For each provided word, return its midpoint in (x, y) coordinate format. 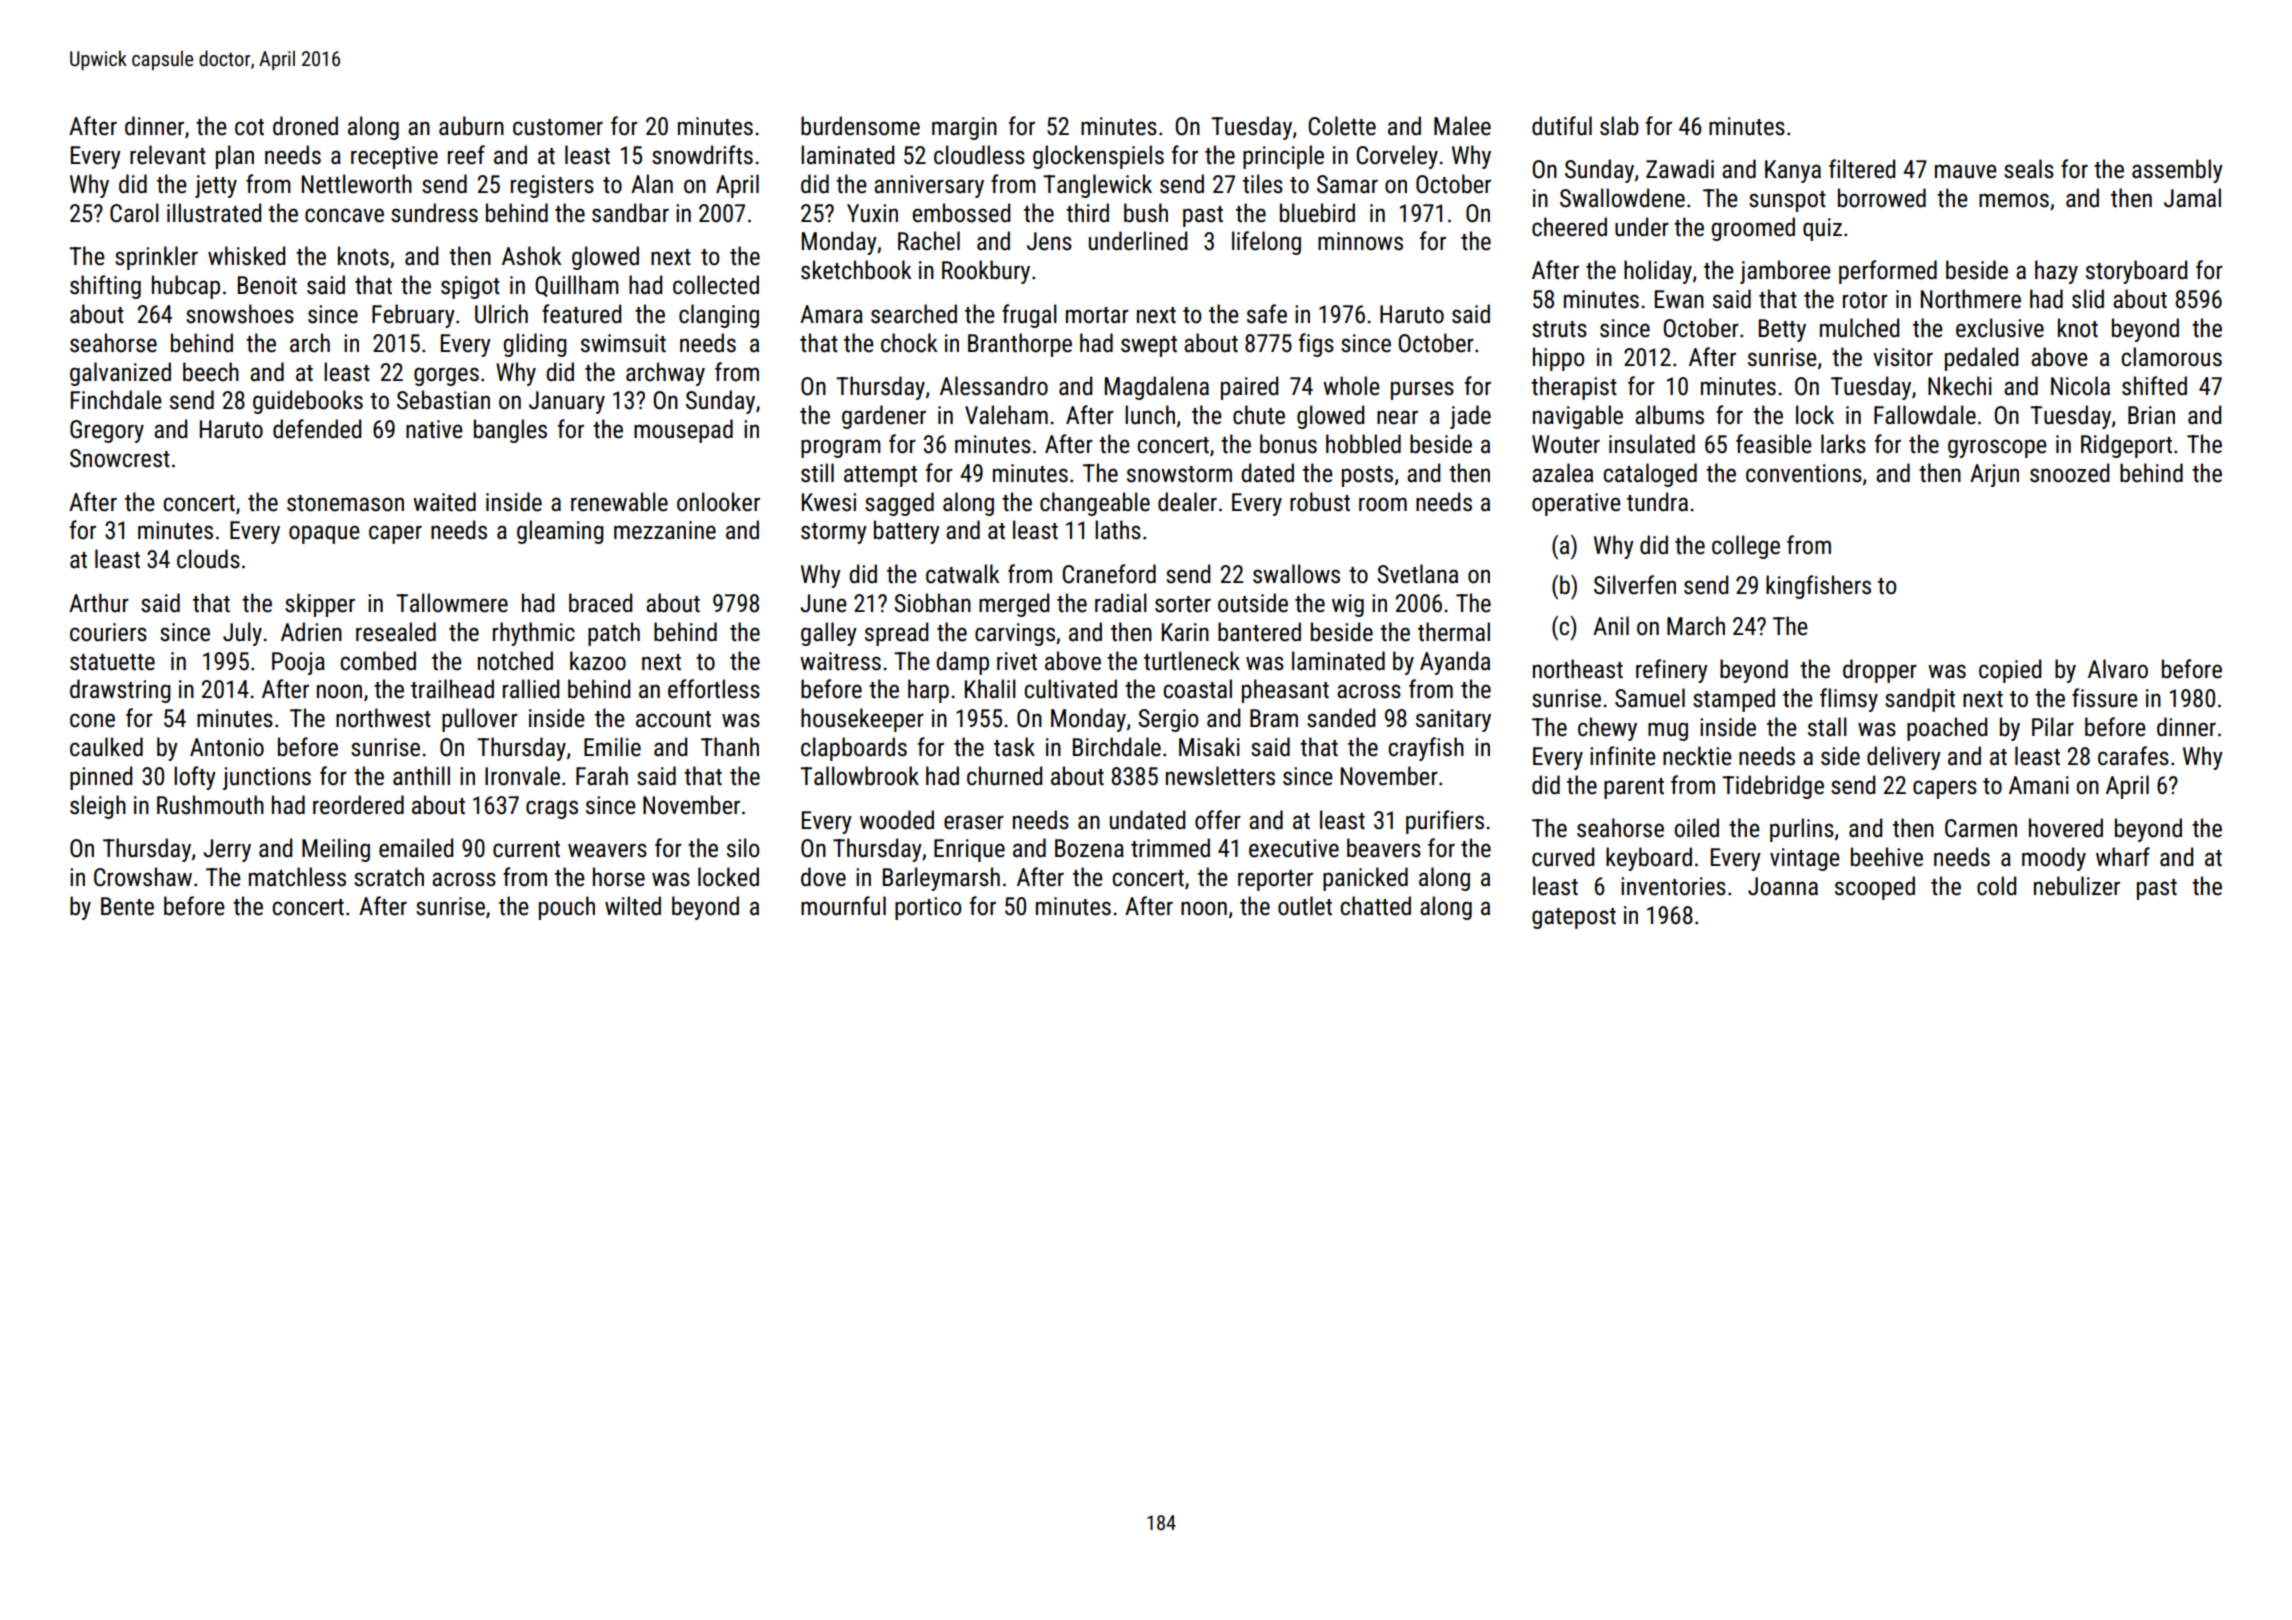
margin (964, 128)
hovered (2066, 828)
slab (1619, 126)
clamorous (2171, 357)
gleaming (560, 532)
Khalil (990, 689)
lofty (195, 778)
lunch (1150, 415)
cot (249, 127)
